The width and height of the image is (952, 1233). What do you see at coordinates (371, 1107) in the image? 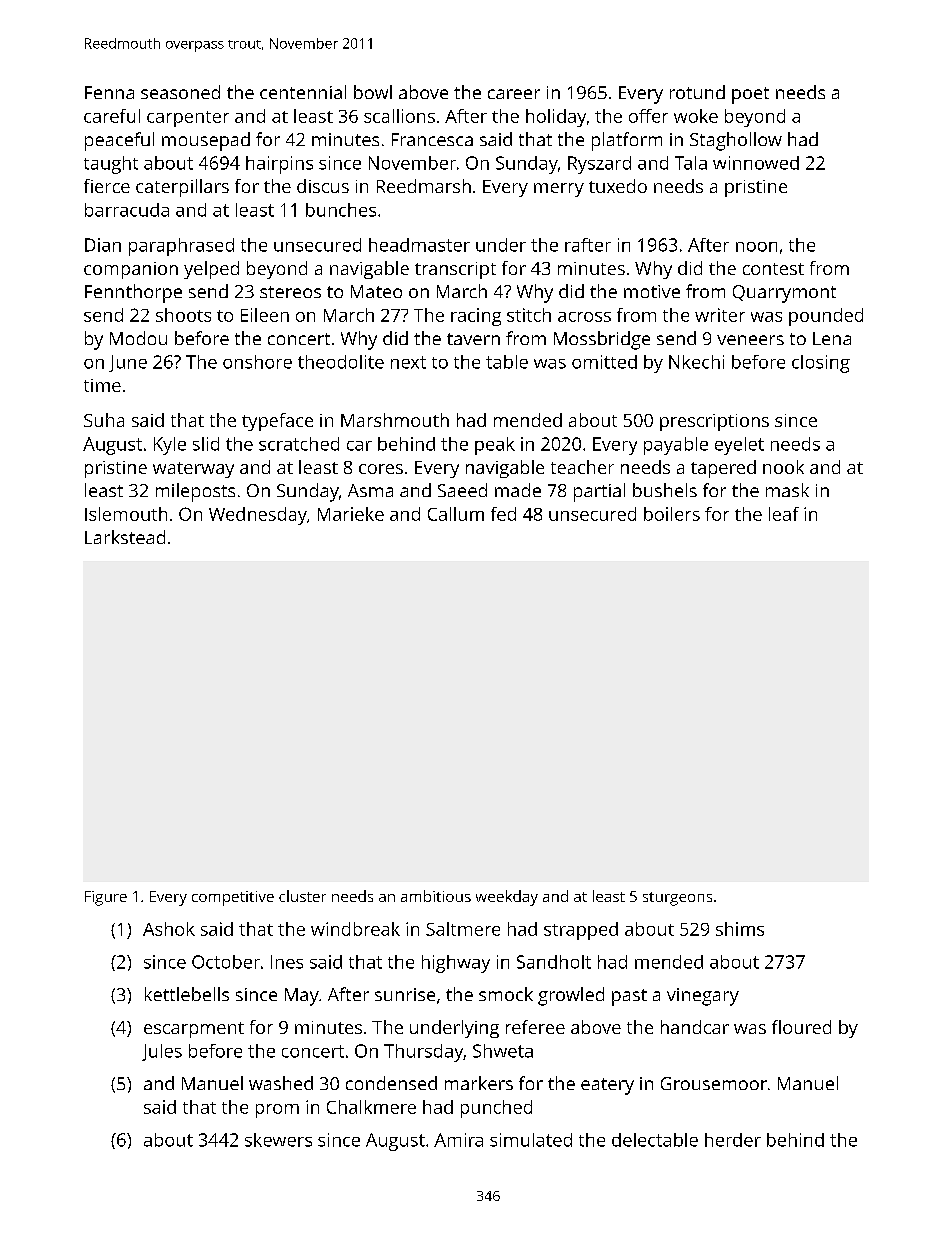
I see `Chalkmere` at bounding box center [371, 1107].
